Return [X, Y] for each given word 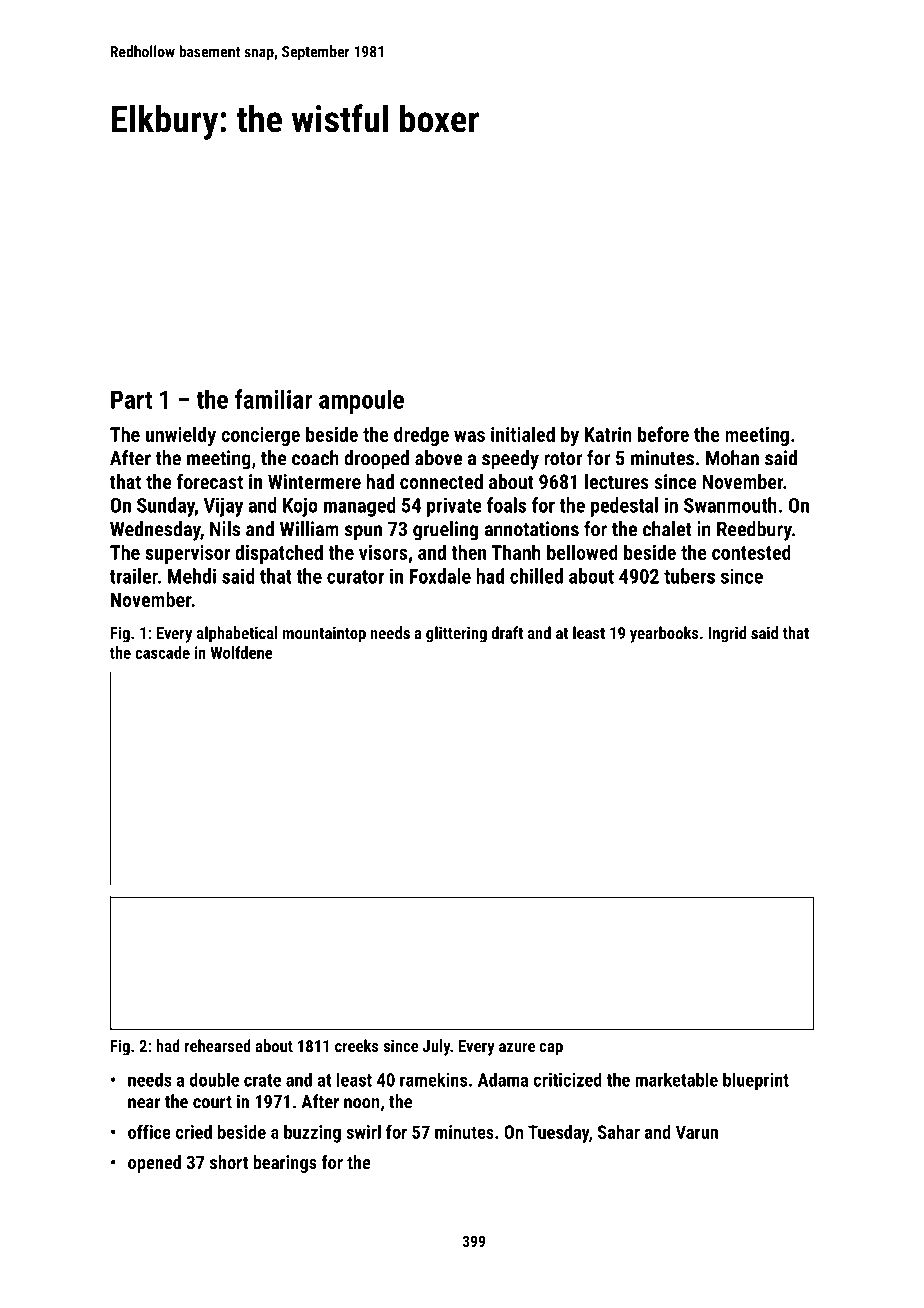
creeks [357, 1045]
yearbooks [664, 634]
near [144, 1103]
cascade [162, 652]
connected [441, 481]
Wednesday [155, 531]
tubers [689, 576]
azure [517, 1047]
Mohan [732, 458]
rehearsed [218, 1045]
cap [551, 1049]
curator [355, 577]
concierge [260, 436]
